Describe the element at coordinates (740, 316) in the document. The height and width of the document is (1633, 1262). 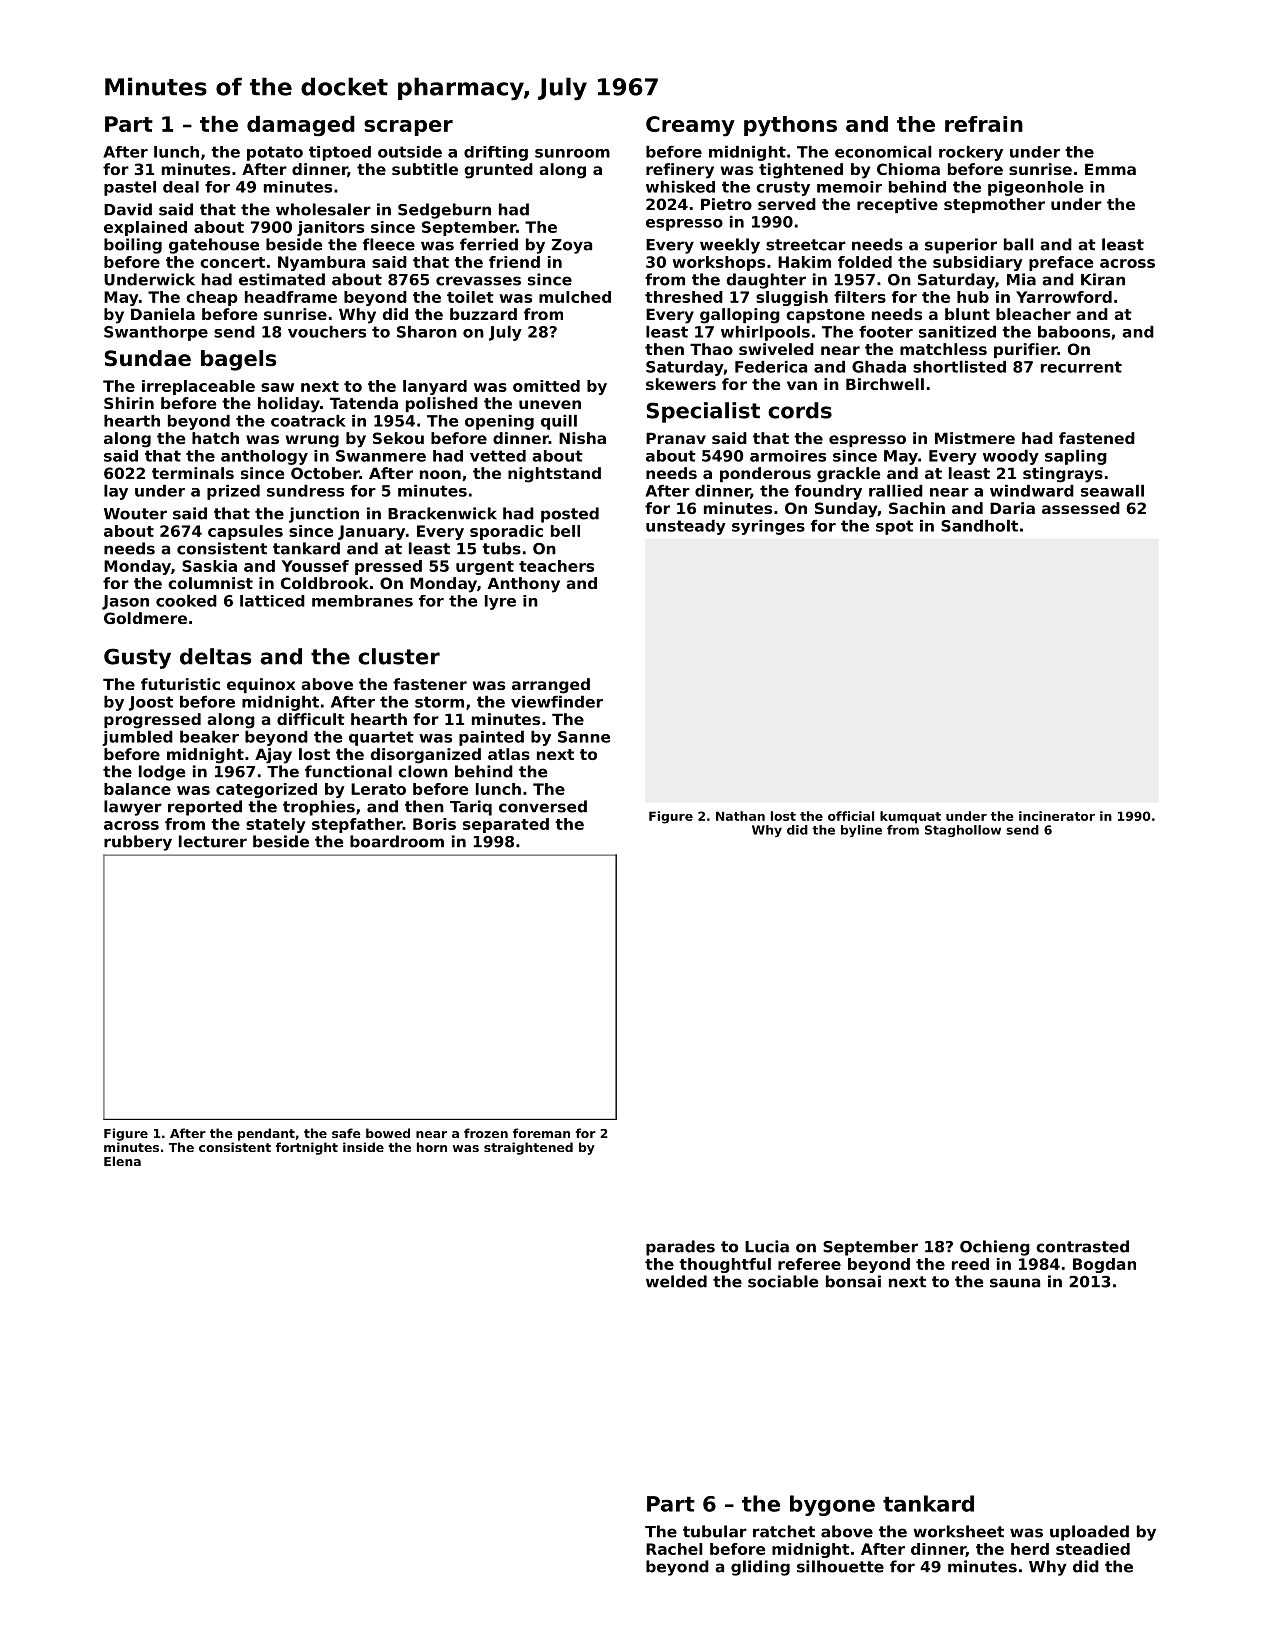
I see `galloping` at that location.
